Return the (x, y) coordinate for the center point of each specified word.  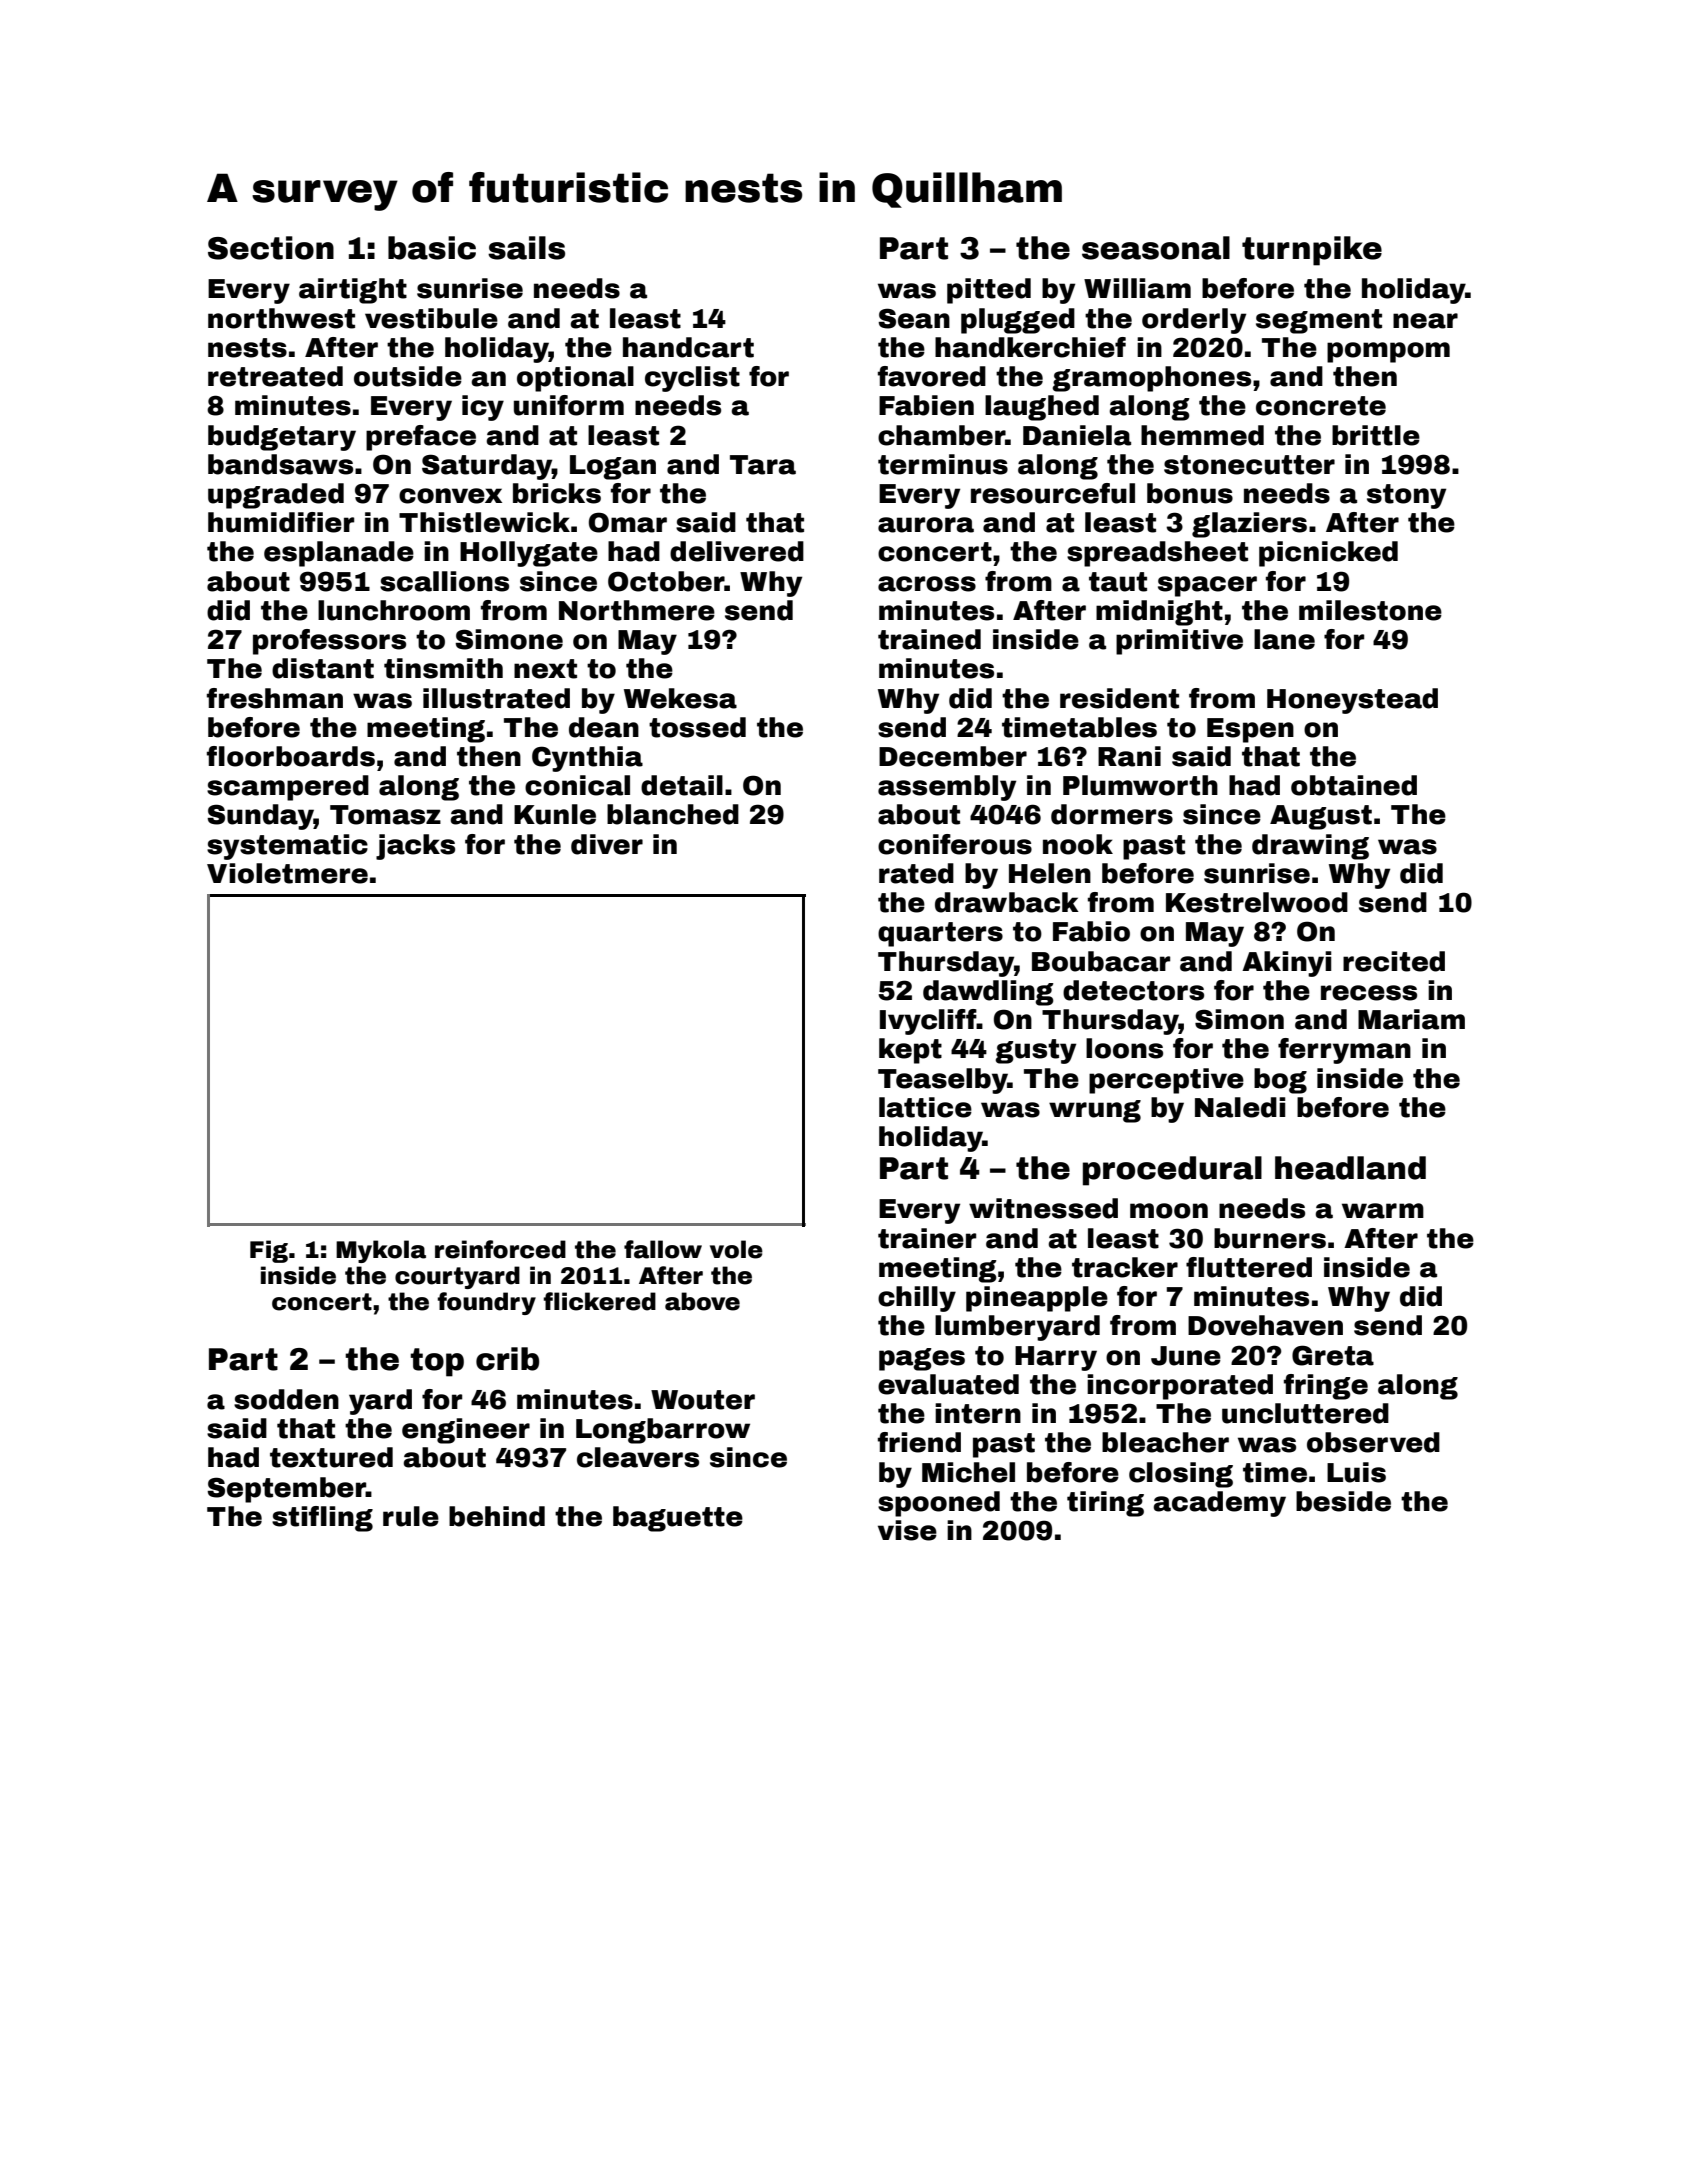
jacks (415, 847)
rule (411, 1516)
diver (607, 844)
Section (271, 248)
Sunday (260, 817)
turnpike (1312, 251)
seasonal (1156, 248)
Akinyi (1286, 964)
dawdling (988, 993)
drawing (1310, 847)
